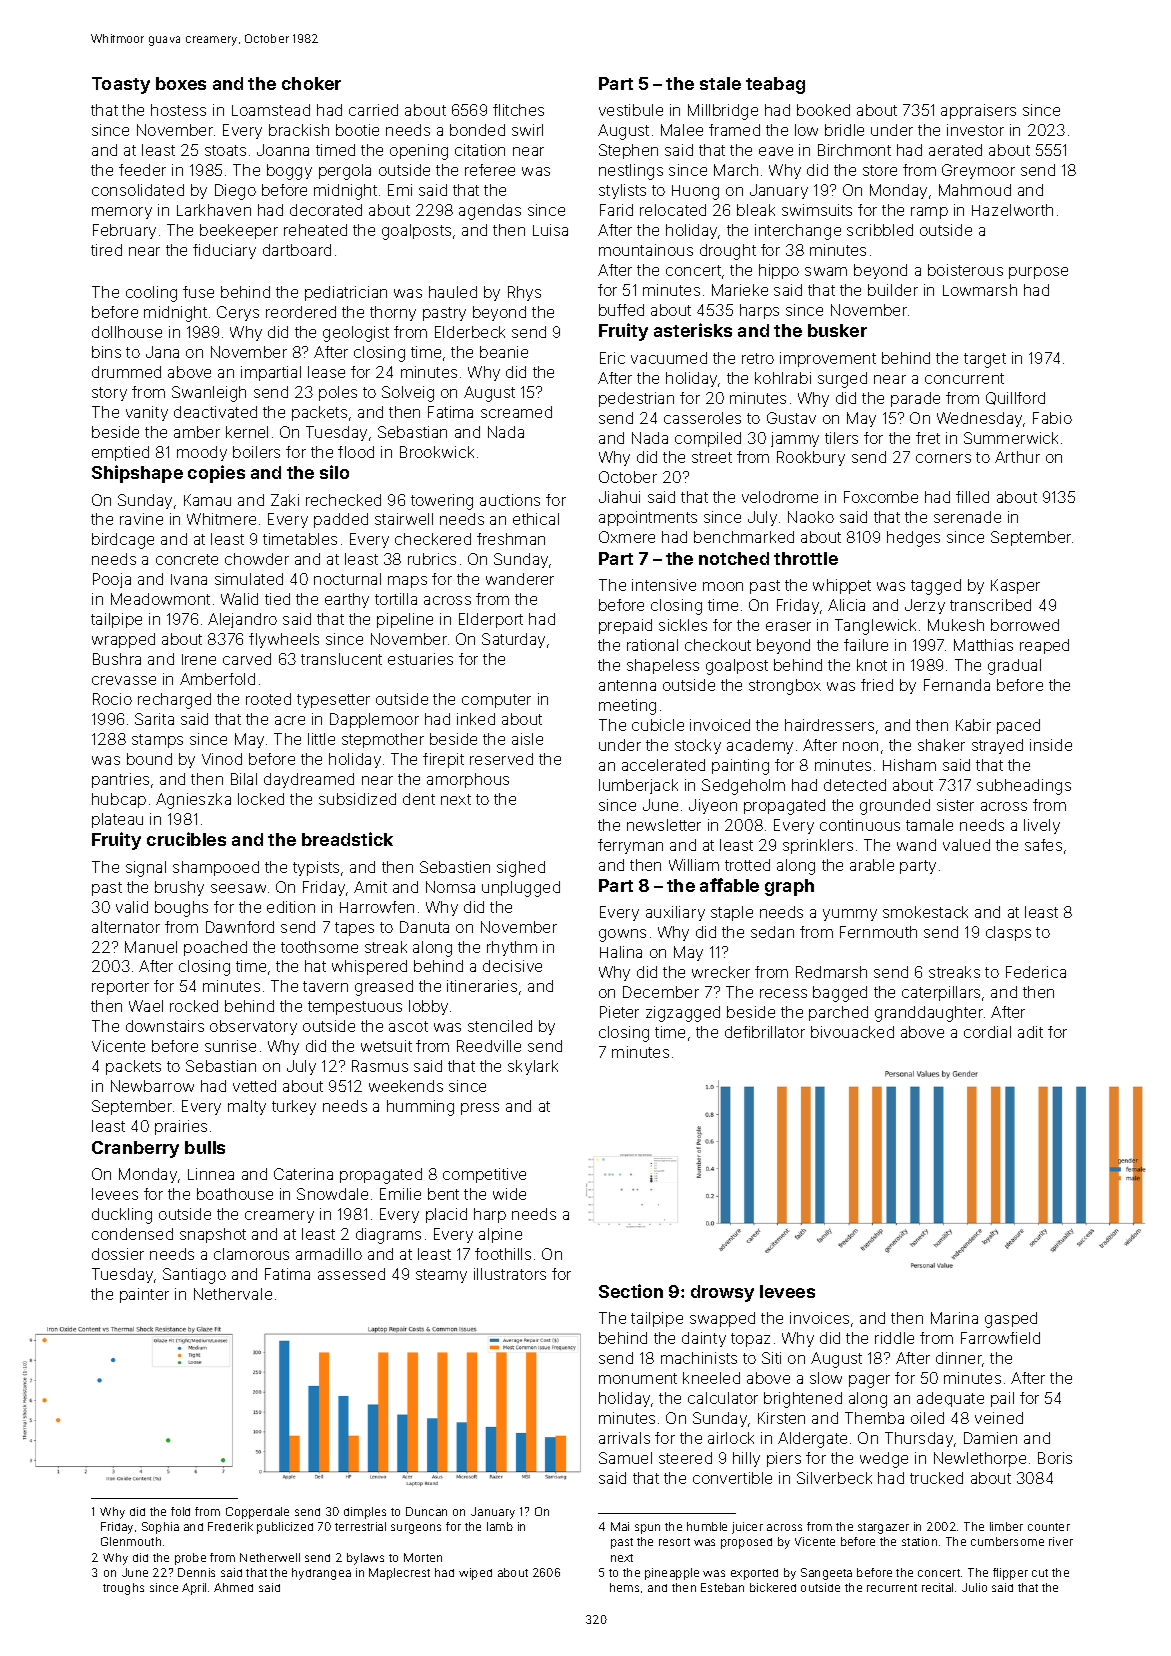  I want to click on invoices, so click(819, 1318).
